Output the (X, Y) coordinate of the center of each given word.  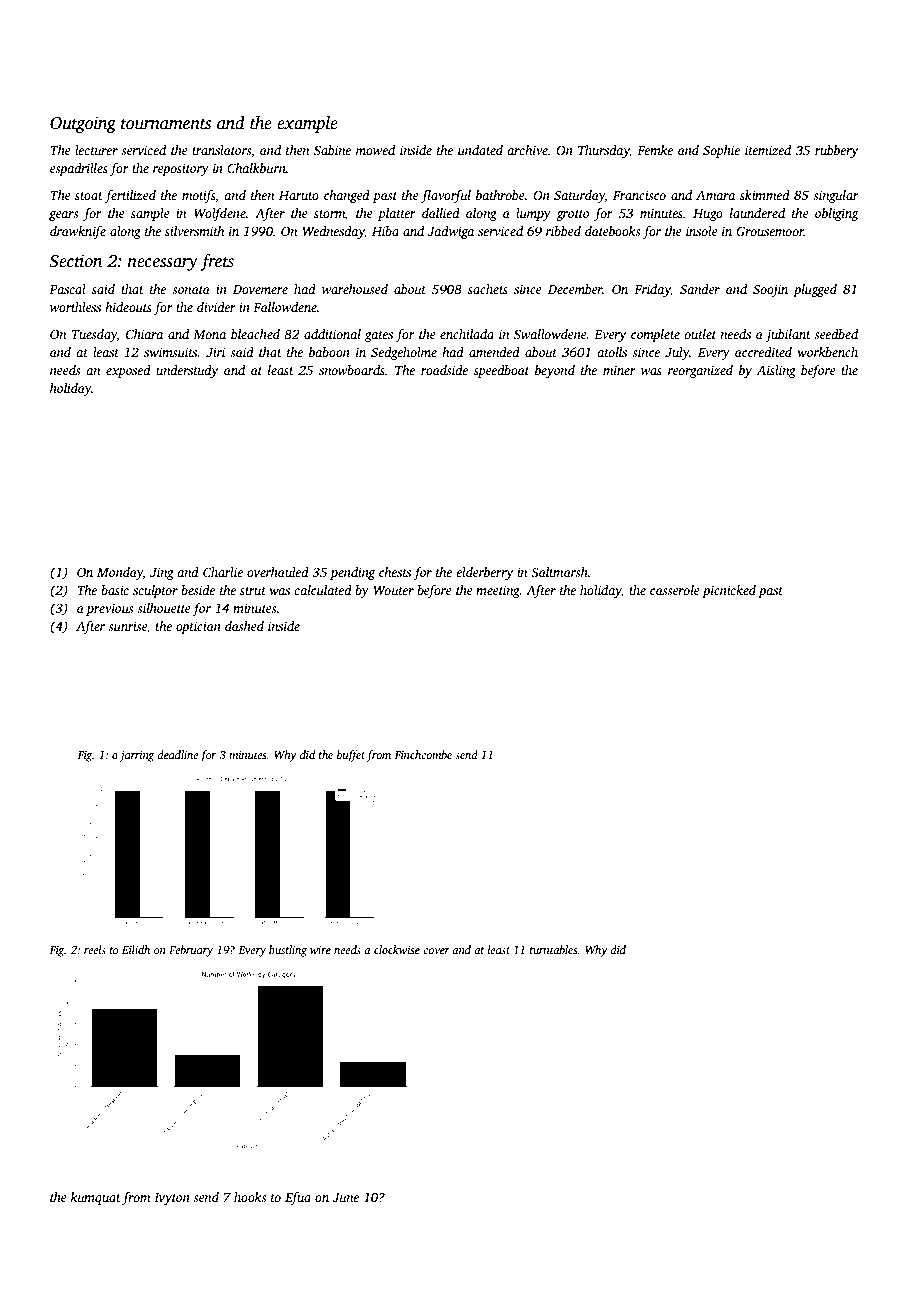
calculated (323, 590)
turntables (554, 949)
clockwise (397, 949)
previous (109, 609)
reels (95, 949)
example (307, 124)
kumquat (95, 1198)
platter (397, 214)
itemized (768, 150)
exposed (128, 371)
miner (619, 370)
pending (352, 573)
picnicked (729, 591)
